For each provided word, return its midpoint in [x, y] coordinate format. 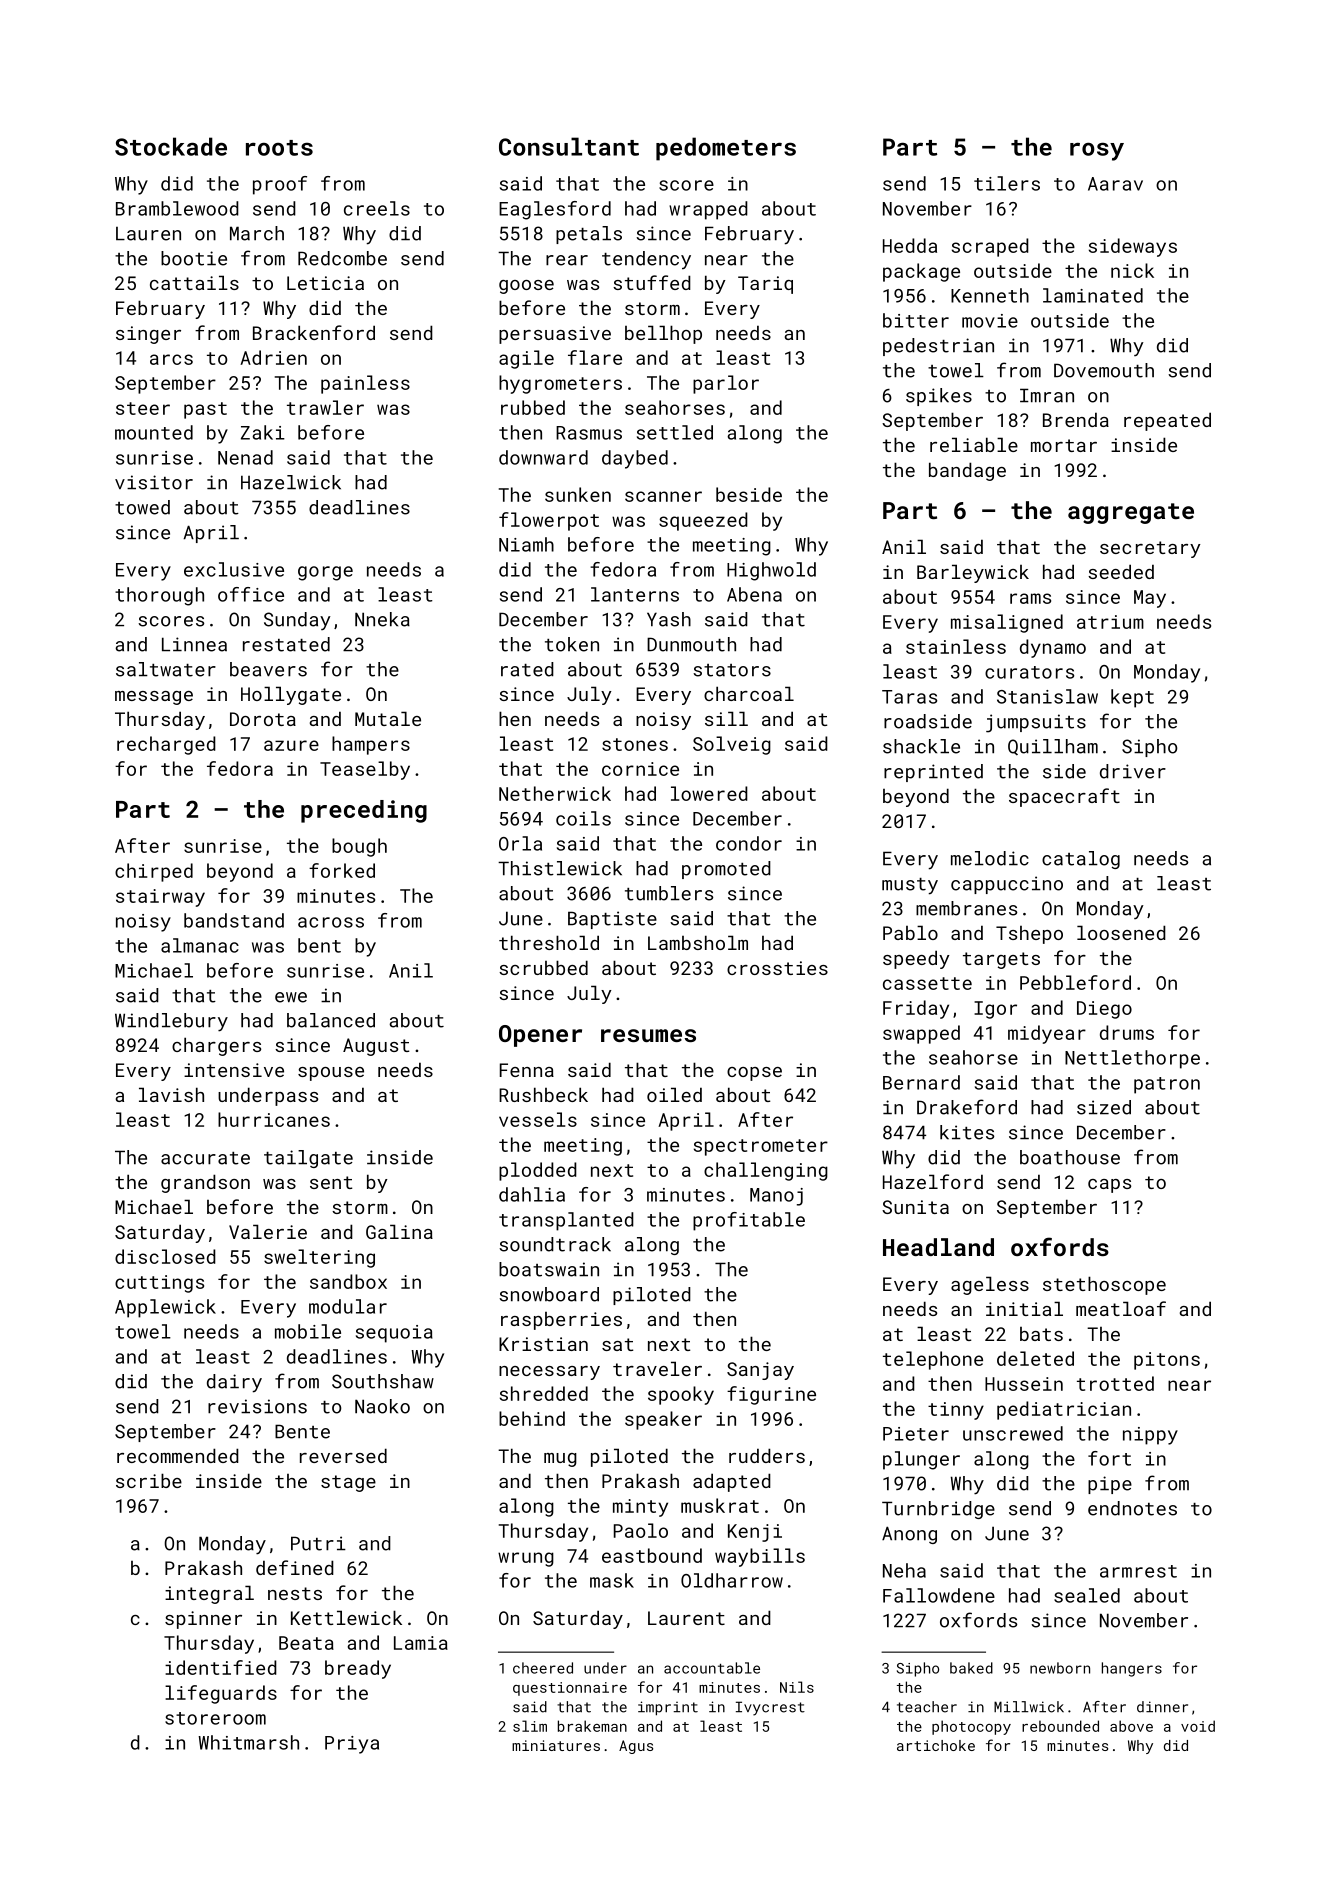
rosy [1097, 151]
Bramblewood [177, 208]
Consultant [569, 146]
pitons [1167, 1361]
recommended [178, 1455]
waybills [760, 1557]
